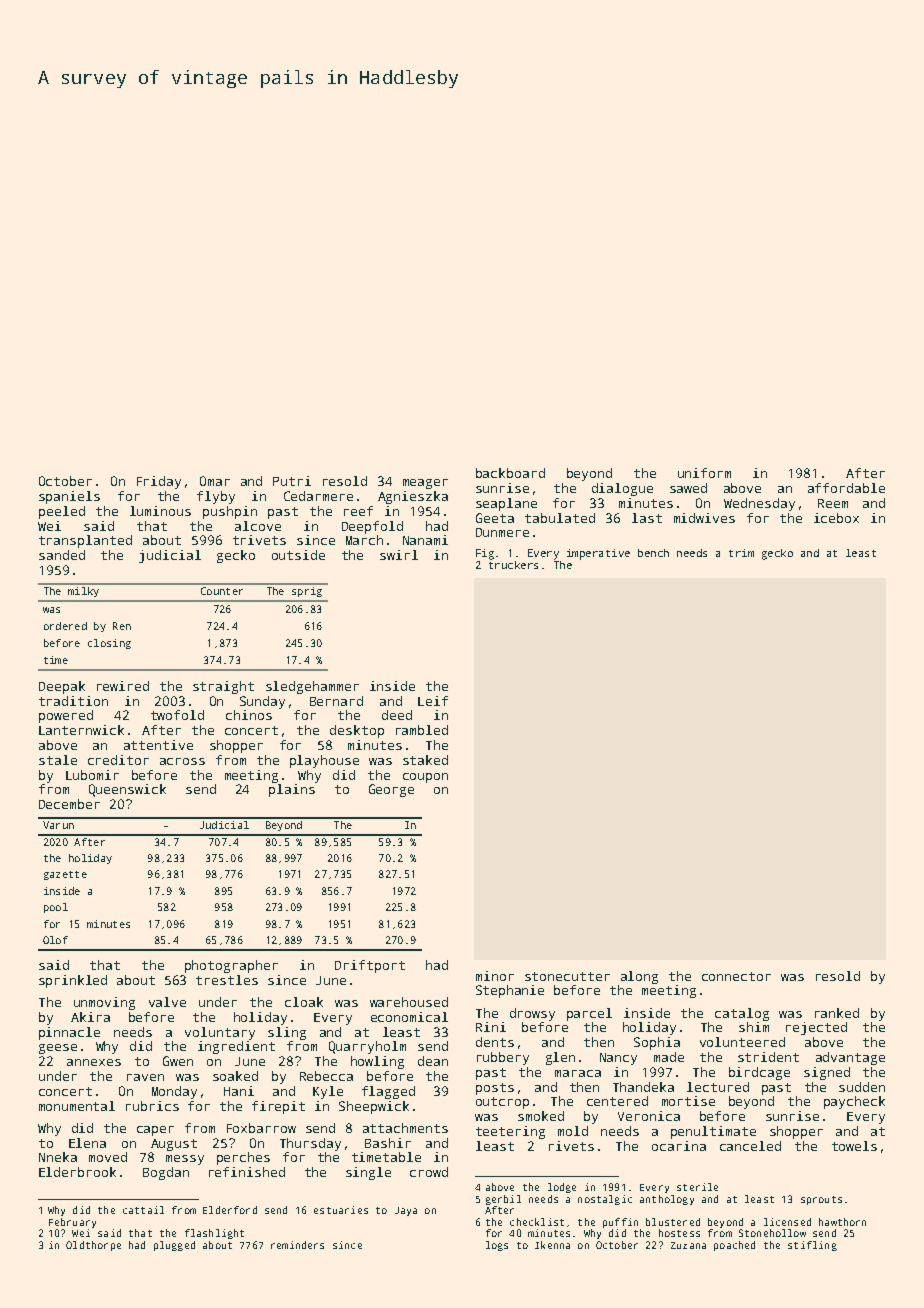  What do you see at coordinates (230, 1210) in the screenshot?
I see `Elderford` at bounding box center [230, 1210].
